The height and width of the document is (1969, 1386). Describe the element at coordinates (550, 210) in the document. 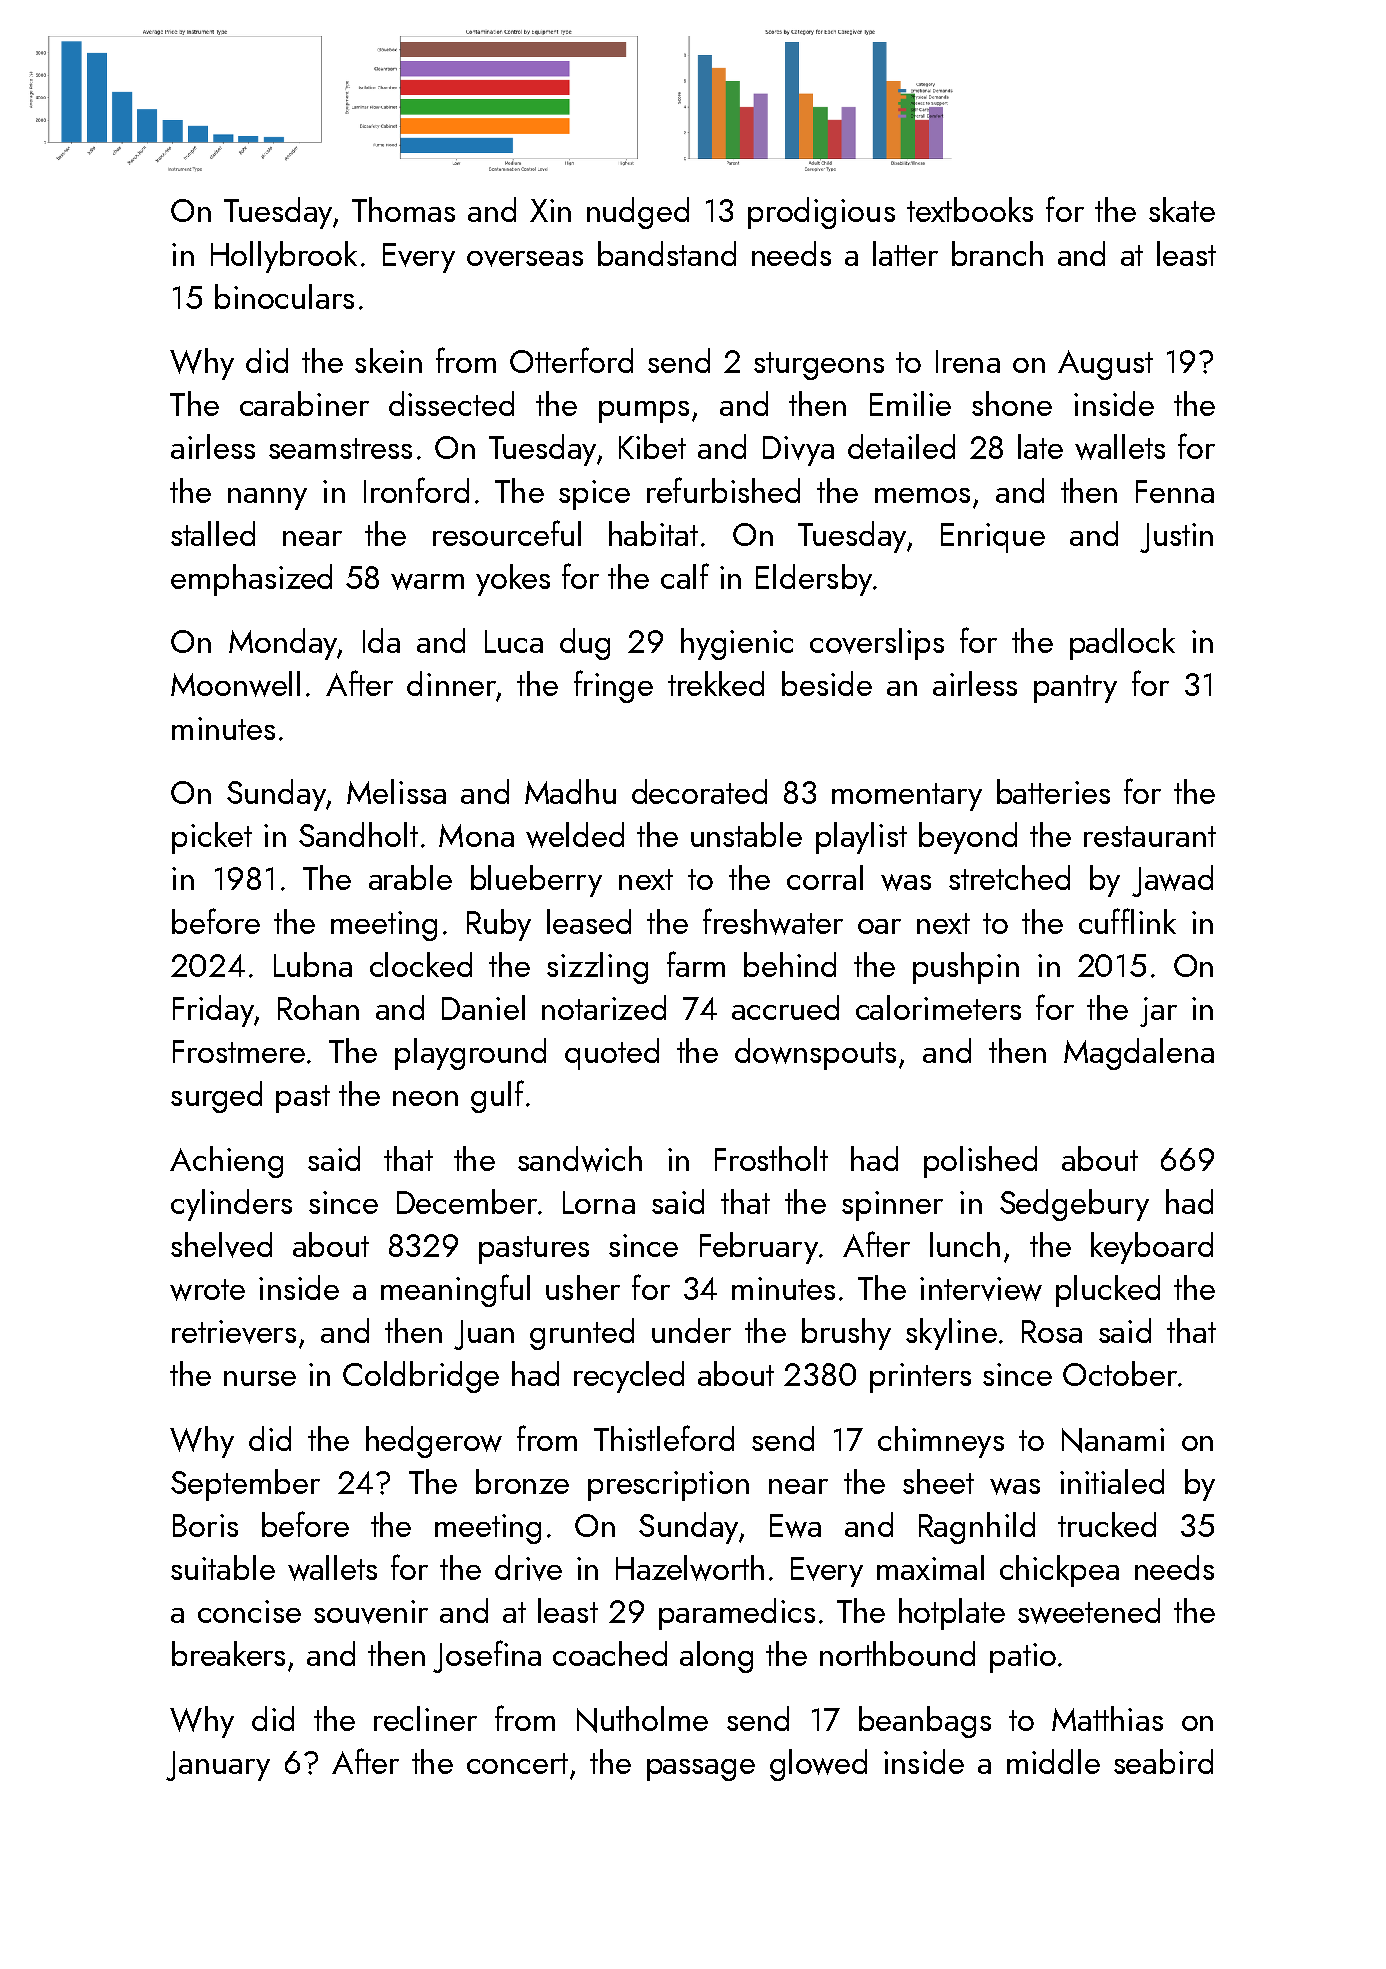

I see `Xin` at that location.
